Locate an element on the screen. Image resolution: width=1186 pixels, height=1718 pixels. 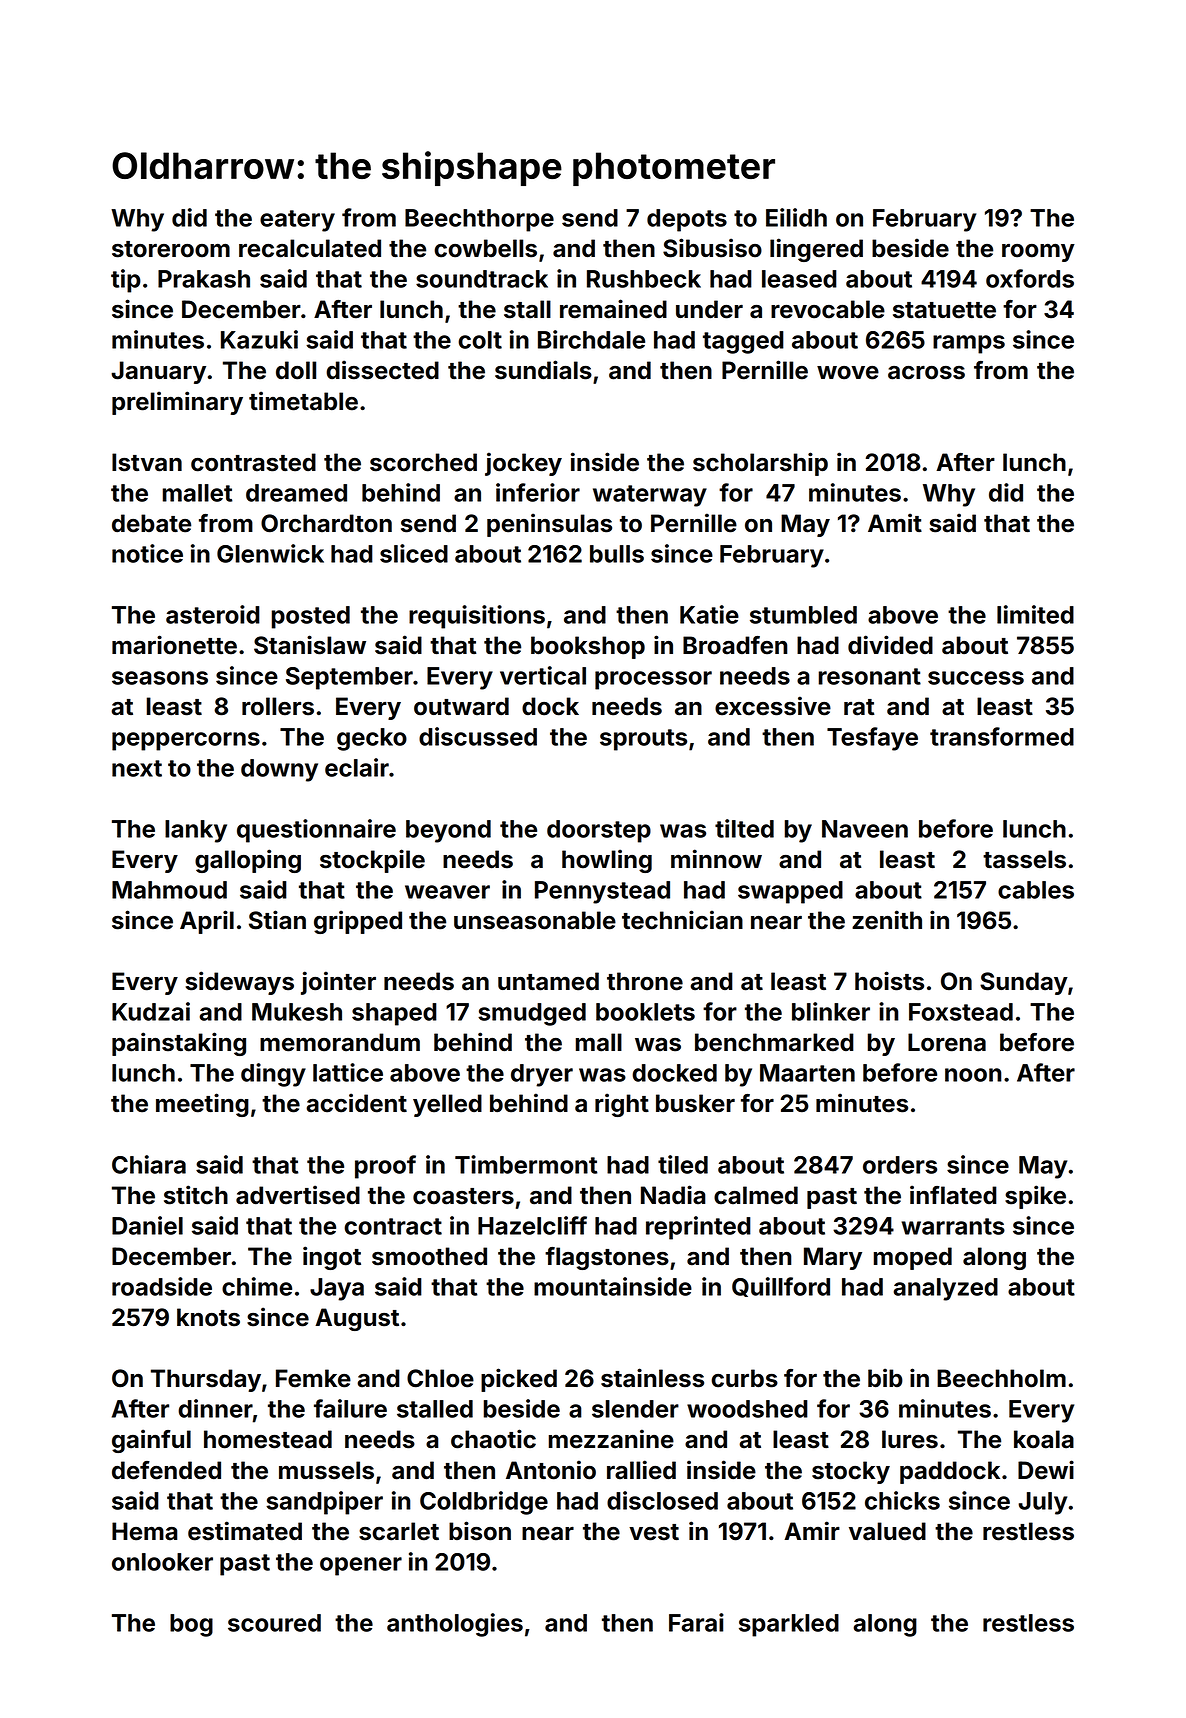
sideways is located at coordinates (240, 983).
